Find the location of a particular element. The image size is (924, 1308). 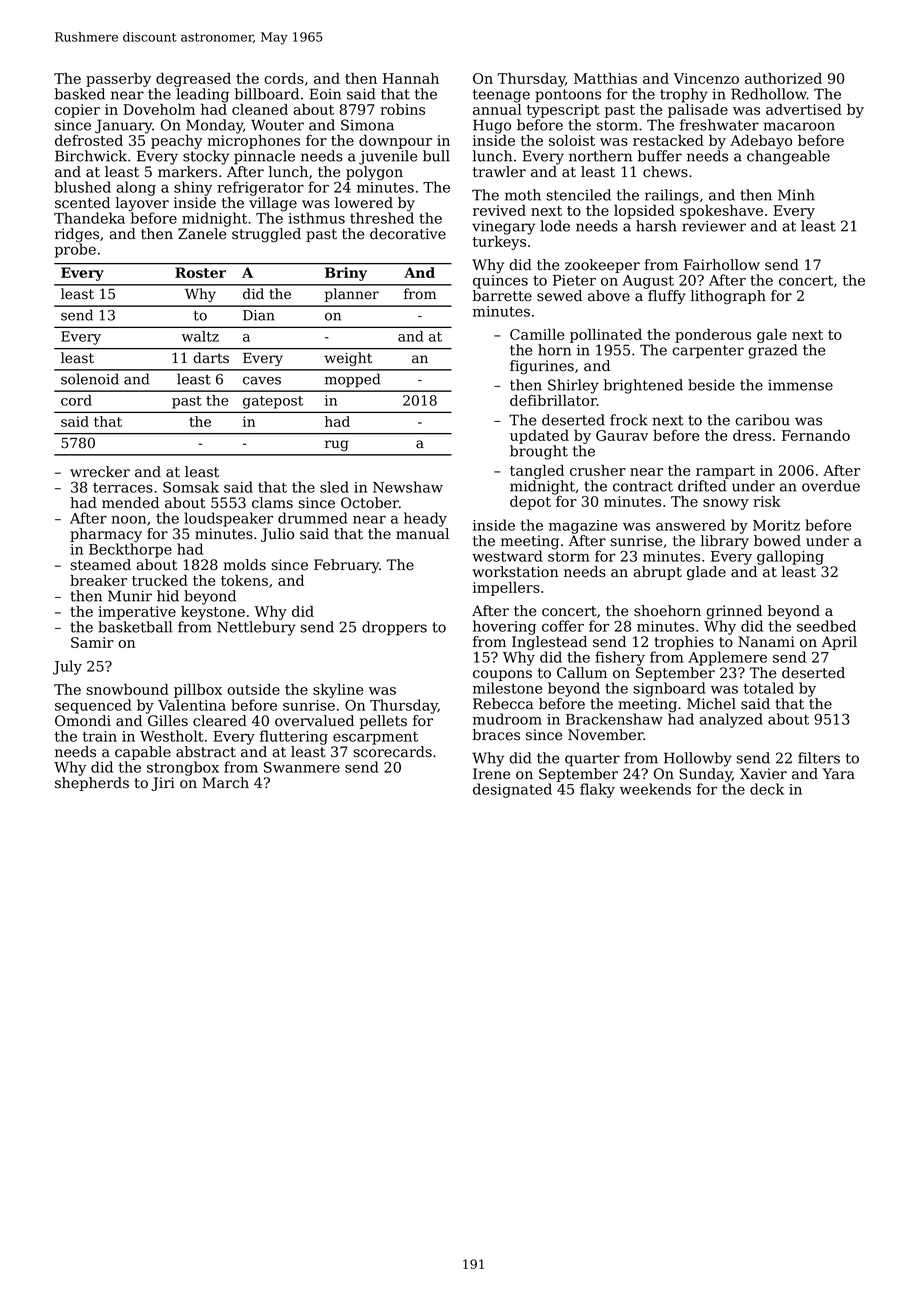

stocky is located at coordinates (206, 157).
